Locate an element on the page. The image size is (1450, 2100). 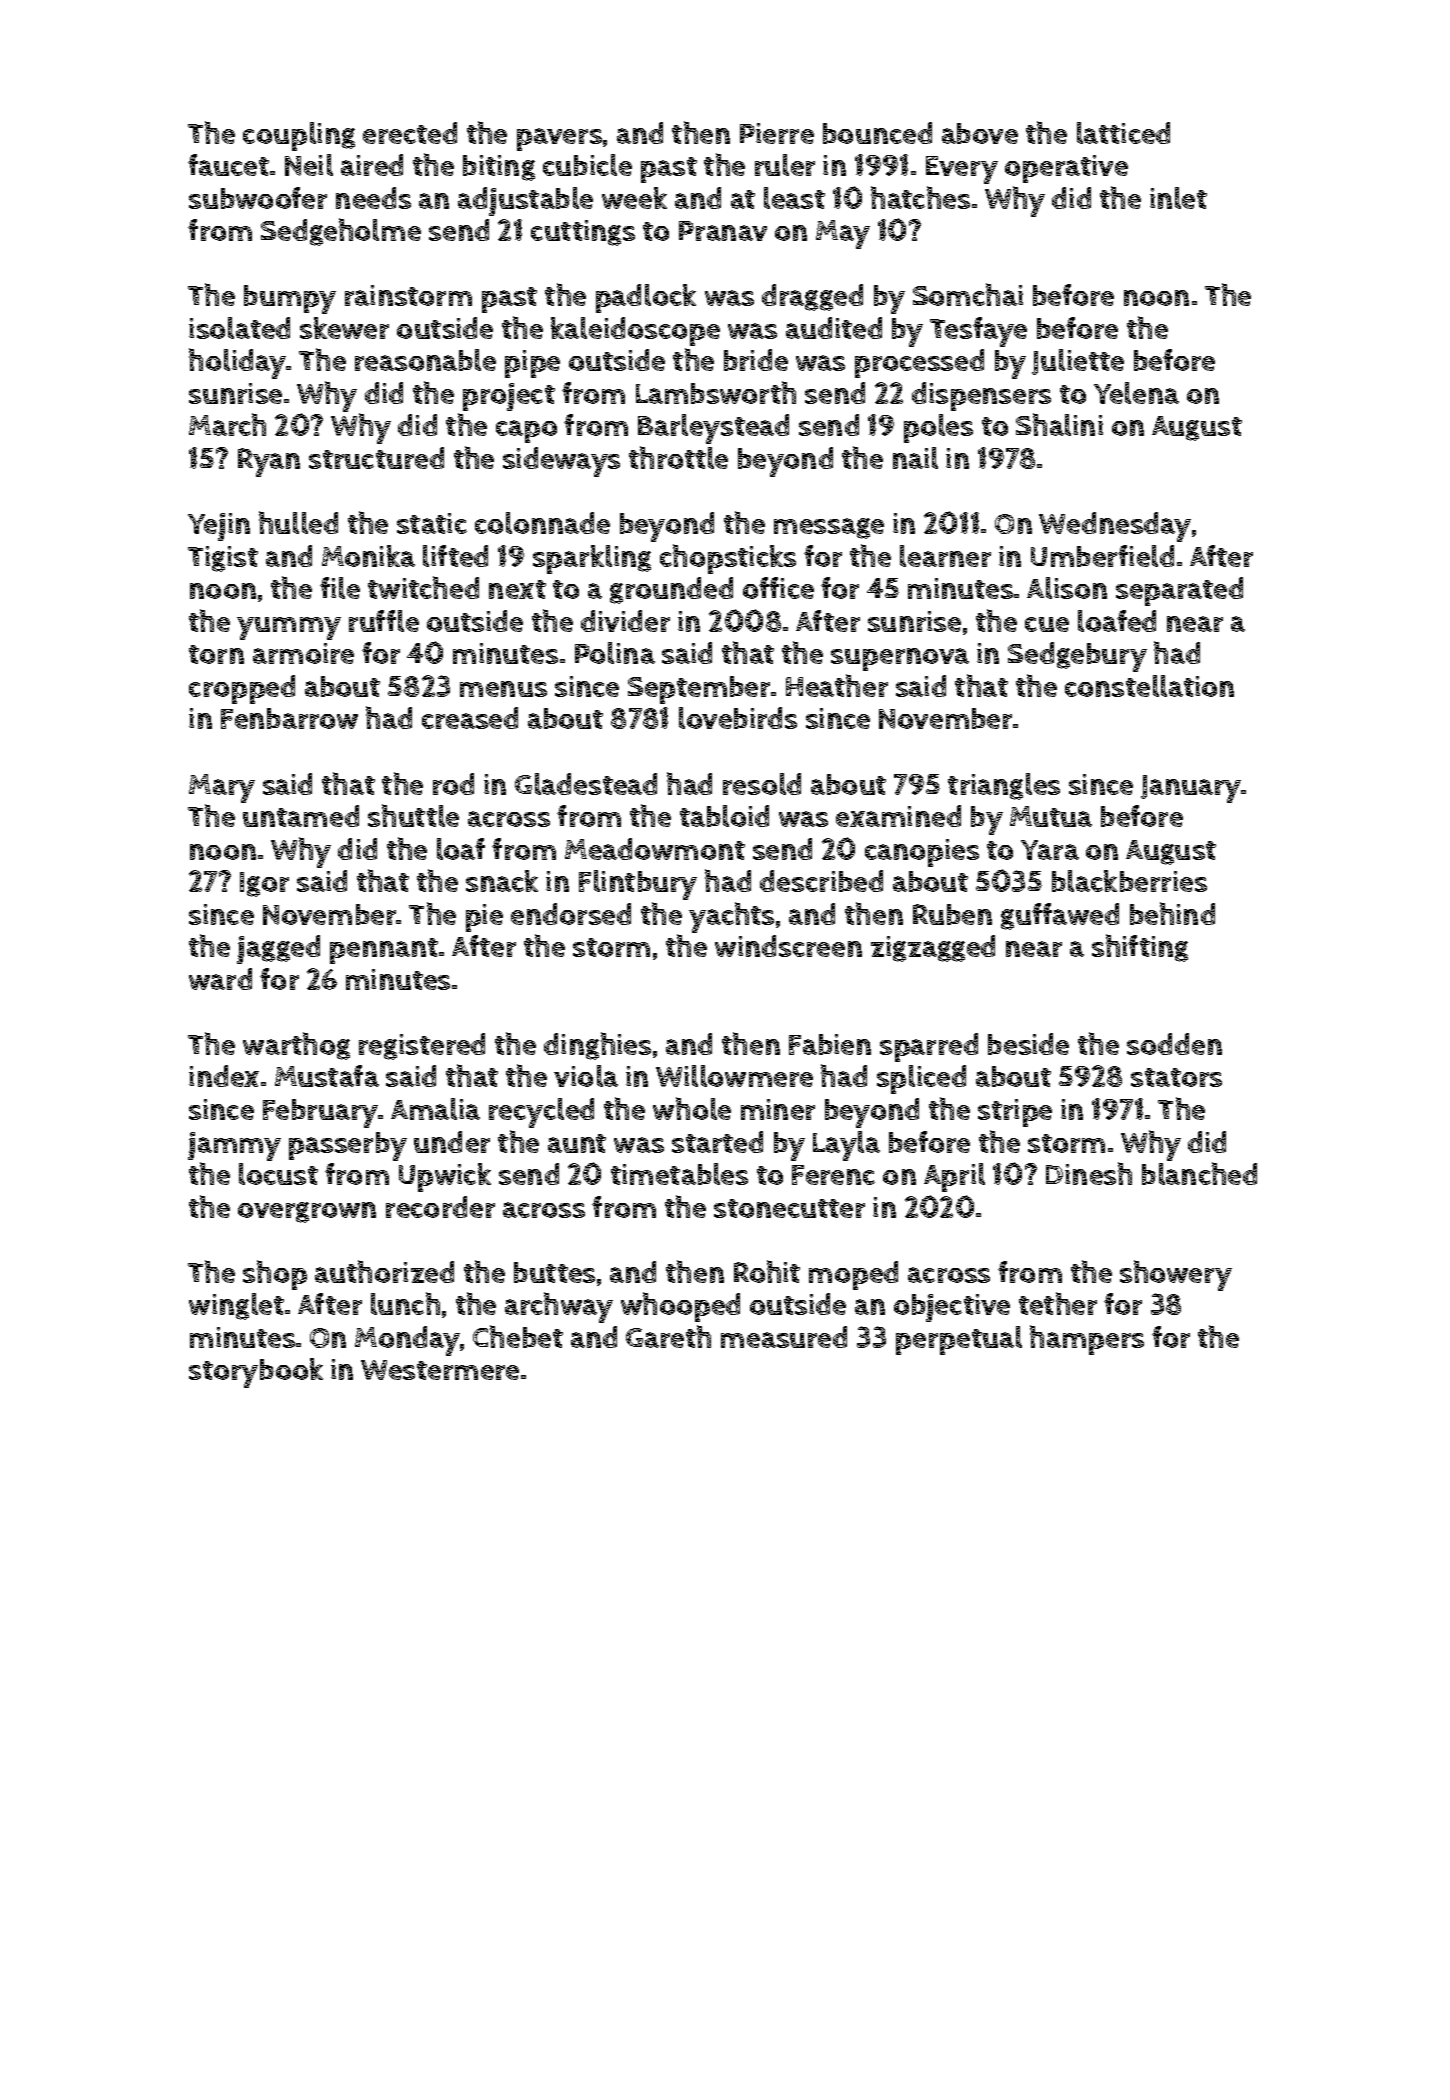
torn is located at coordinates (216, 654).
